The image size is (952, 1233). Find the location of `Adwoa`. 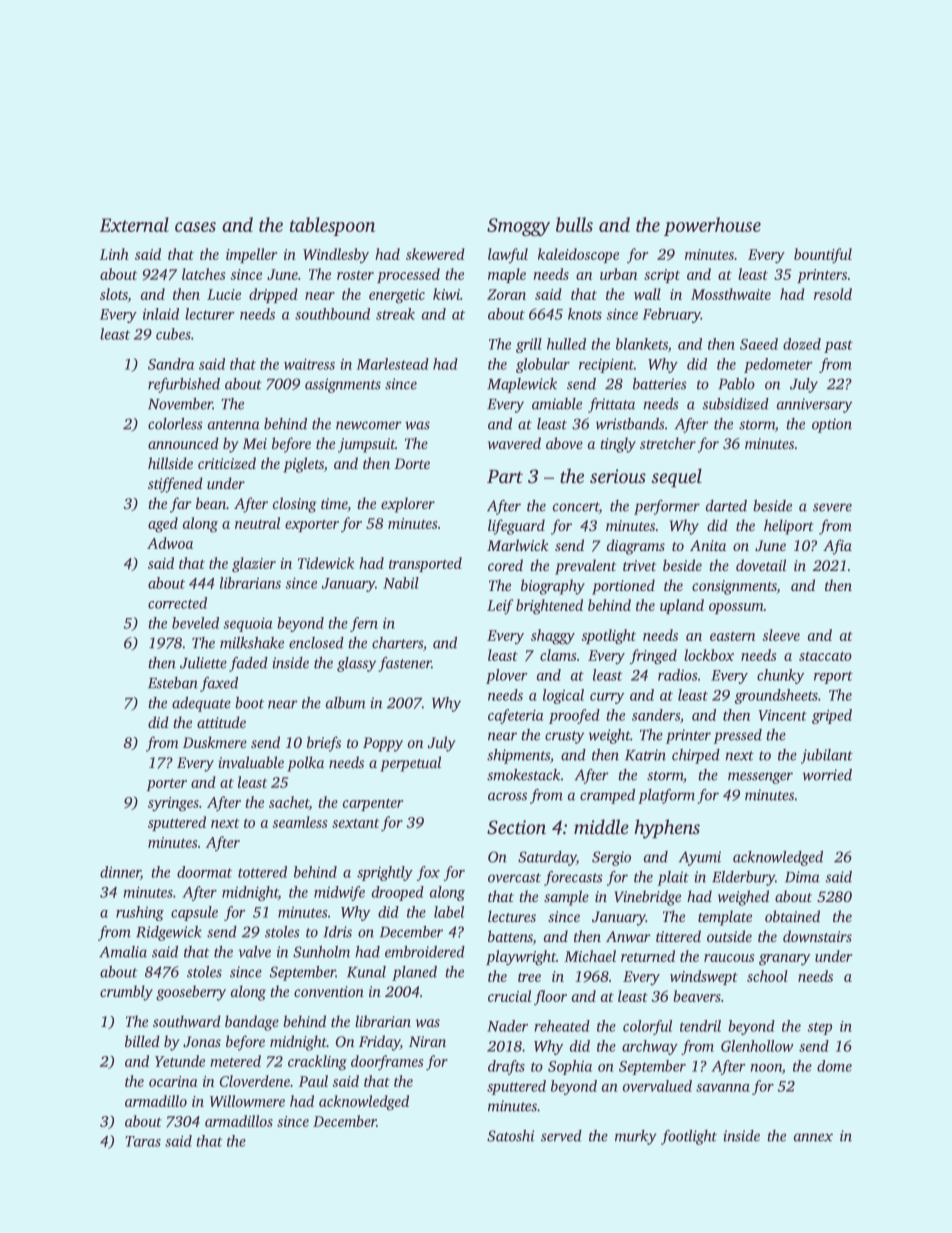

Adwoa is located at coordinates (170, 543).
